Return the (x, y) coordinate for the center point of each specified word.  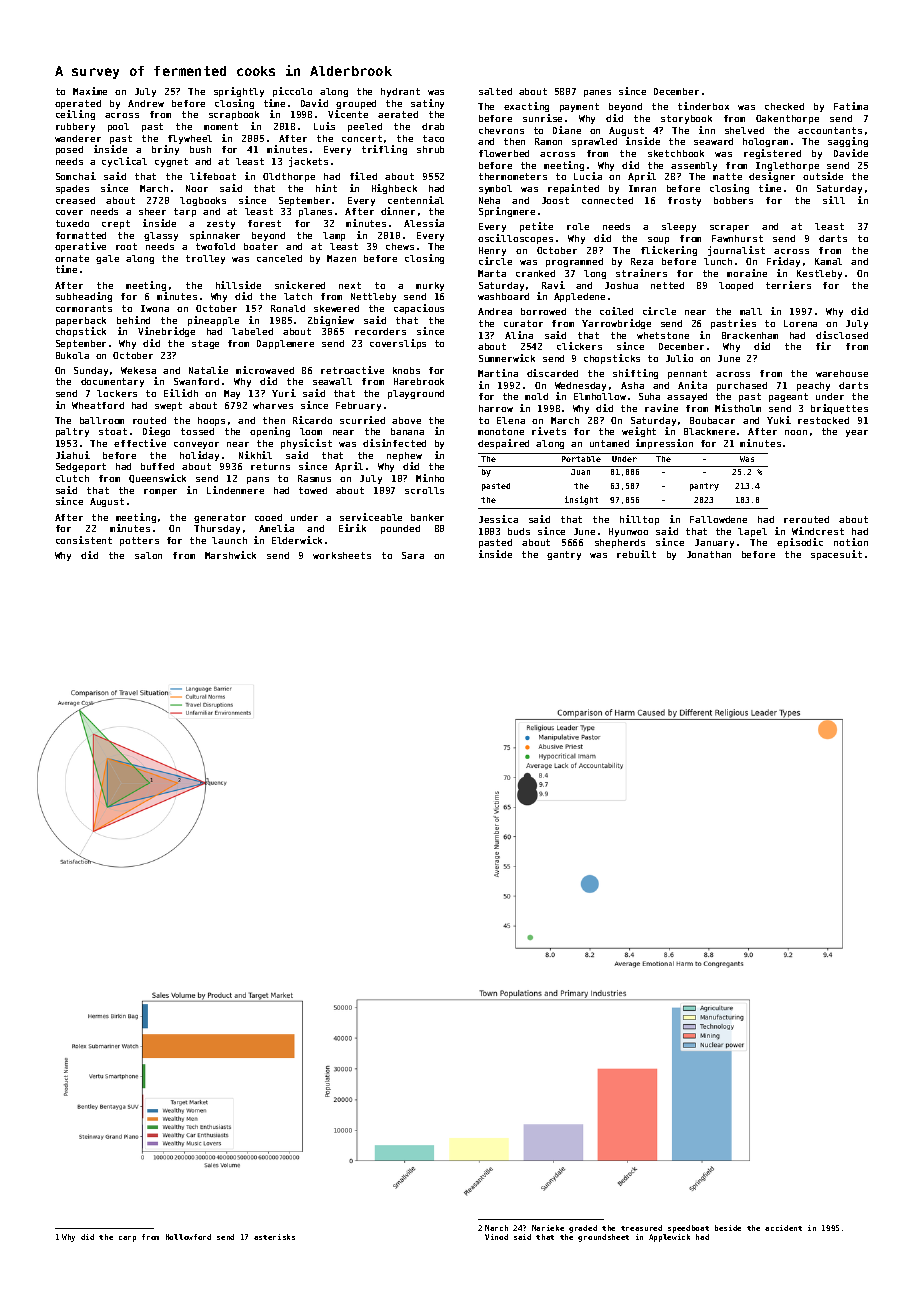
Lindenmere (235, 490)
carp (127, 1239)
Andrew (146, 103)
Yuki (779, 420)
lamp (334, 236)
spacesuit (836, 555)
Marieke (548, 1228)
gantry (564, 555)
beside (728, 1228)
